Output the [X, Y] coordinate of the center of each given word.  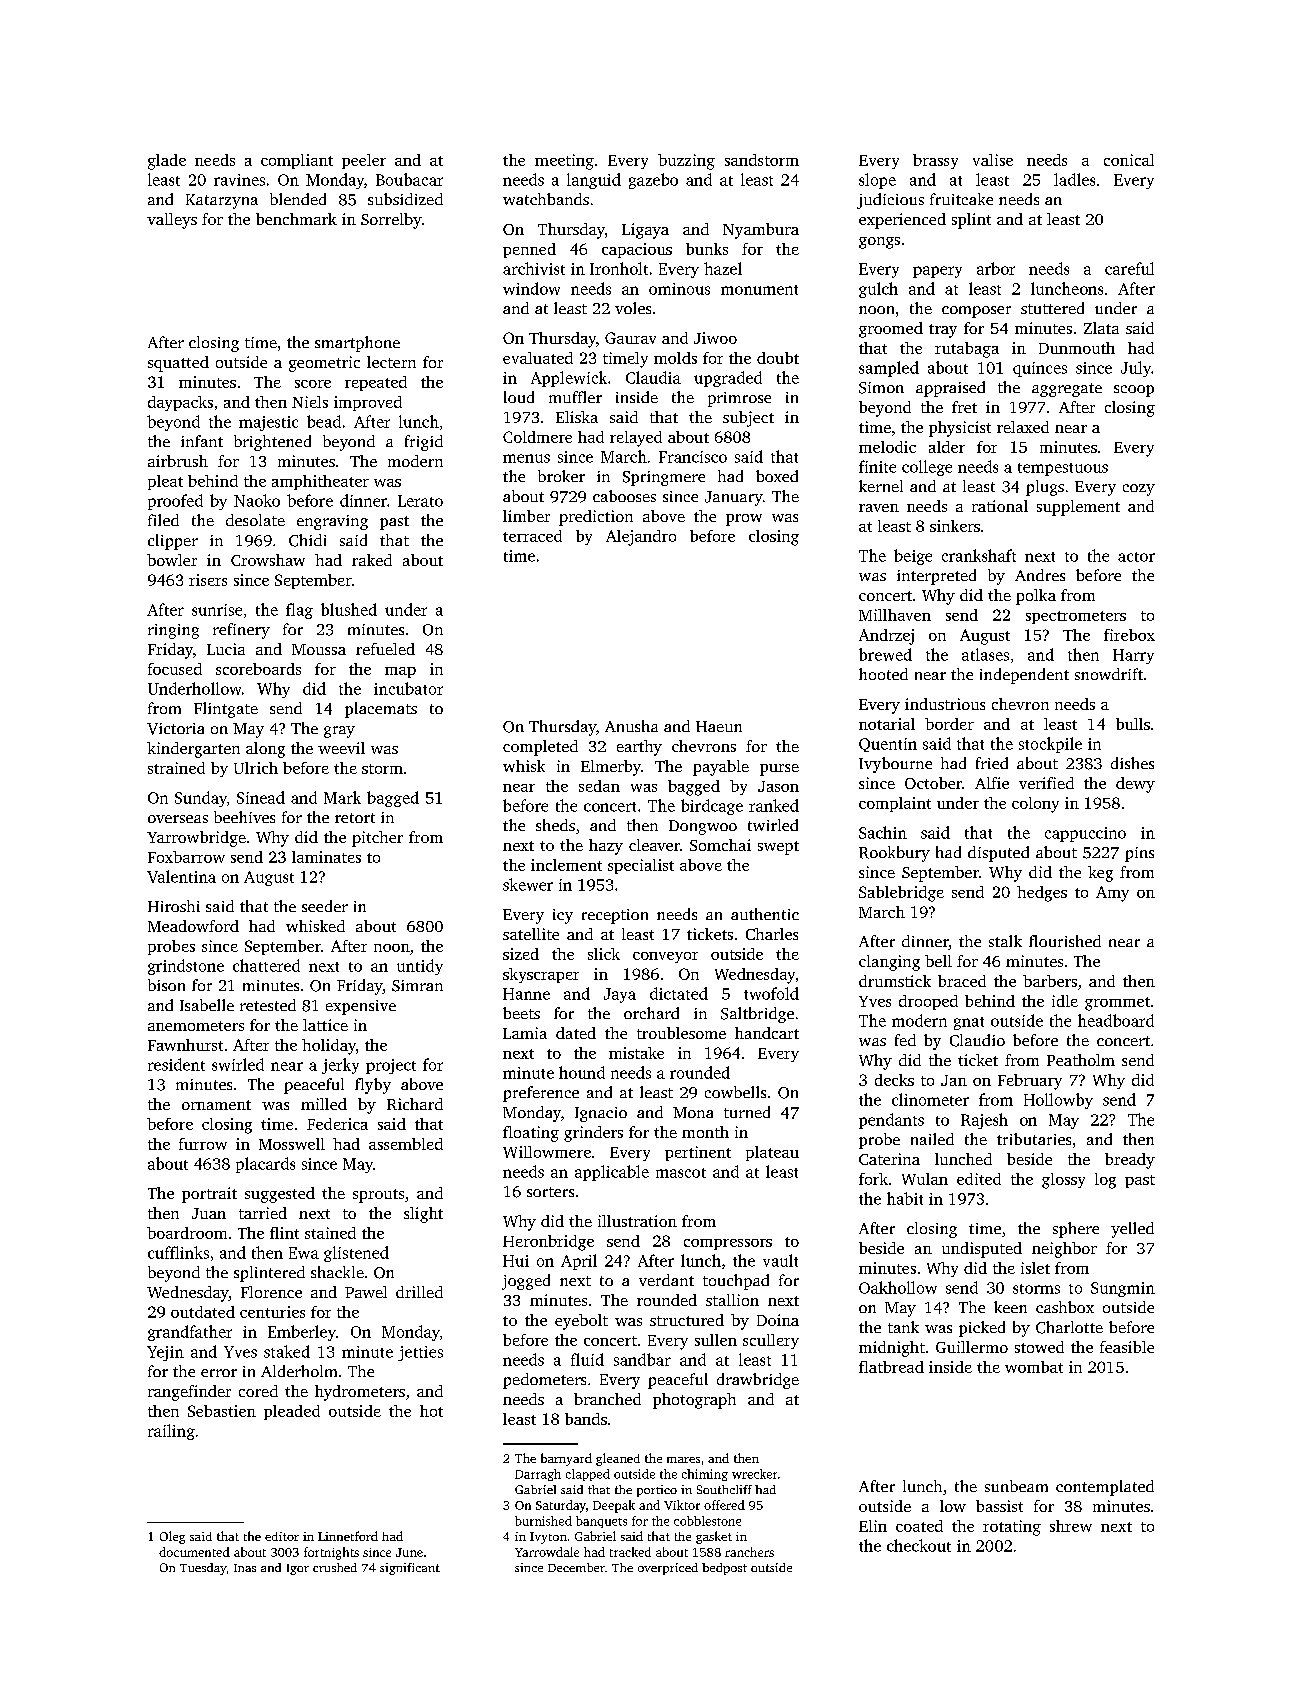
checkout [919, 1545]
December [576, 1567]
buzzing [686, 162]
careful [1129, 268]
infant [202, 441]
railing [171, 1432]
